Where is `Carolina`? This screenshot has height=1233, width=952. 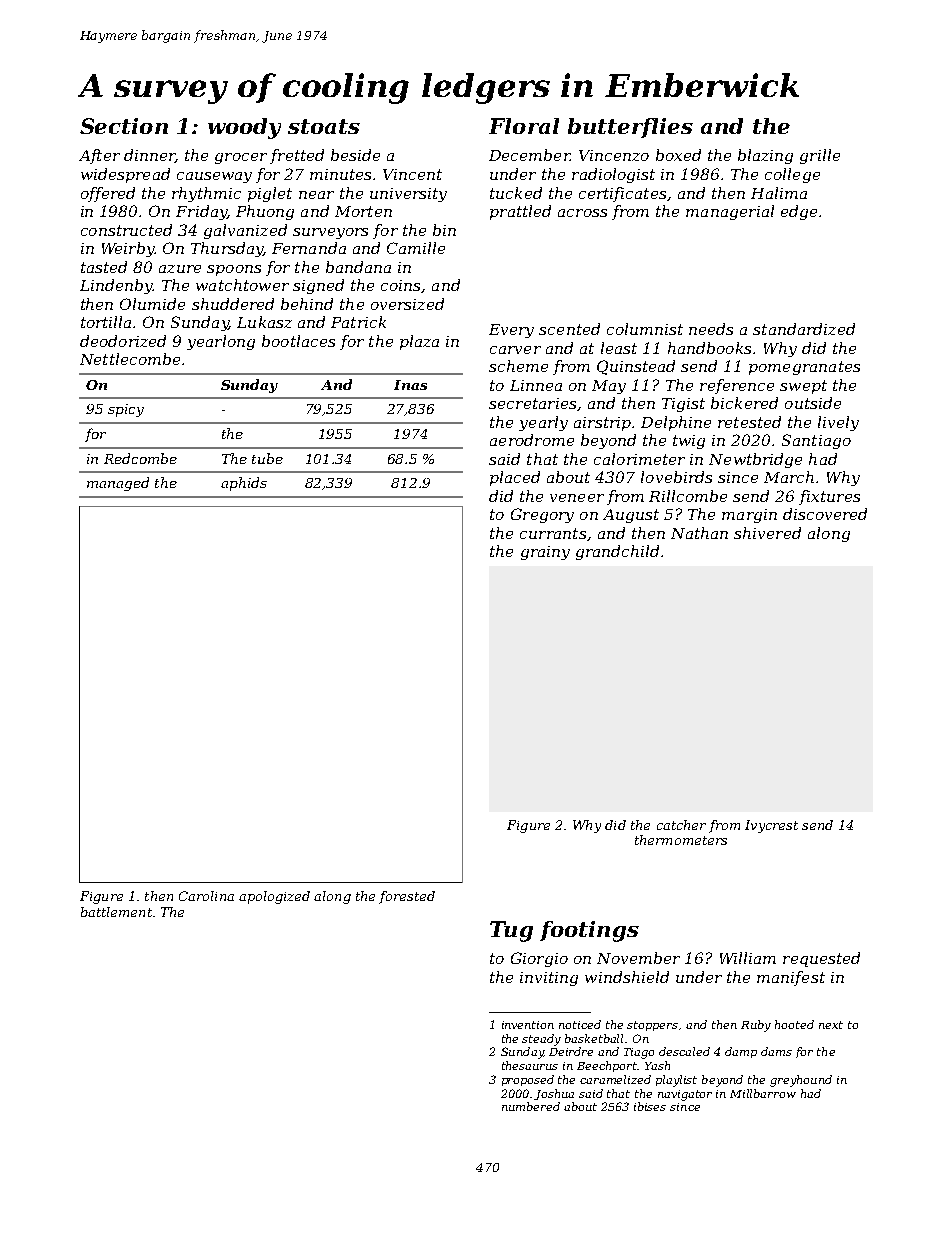 Carolina is located at coordinates (206, 896).
